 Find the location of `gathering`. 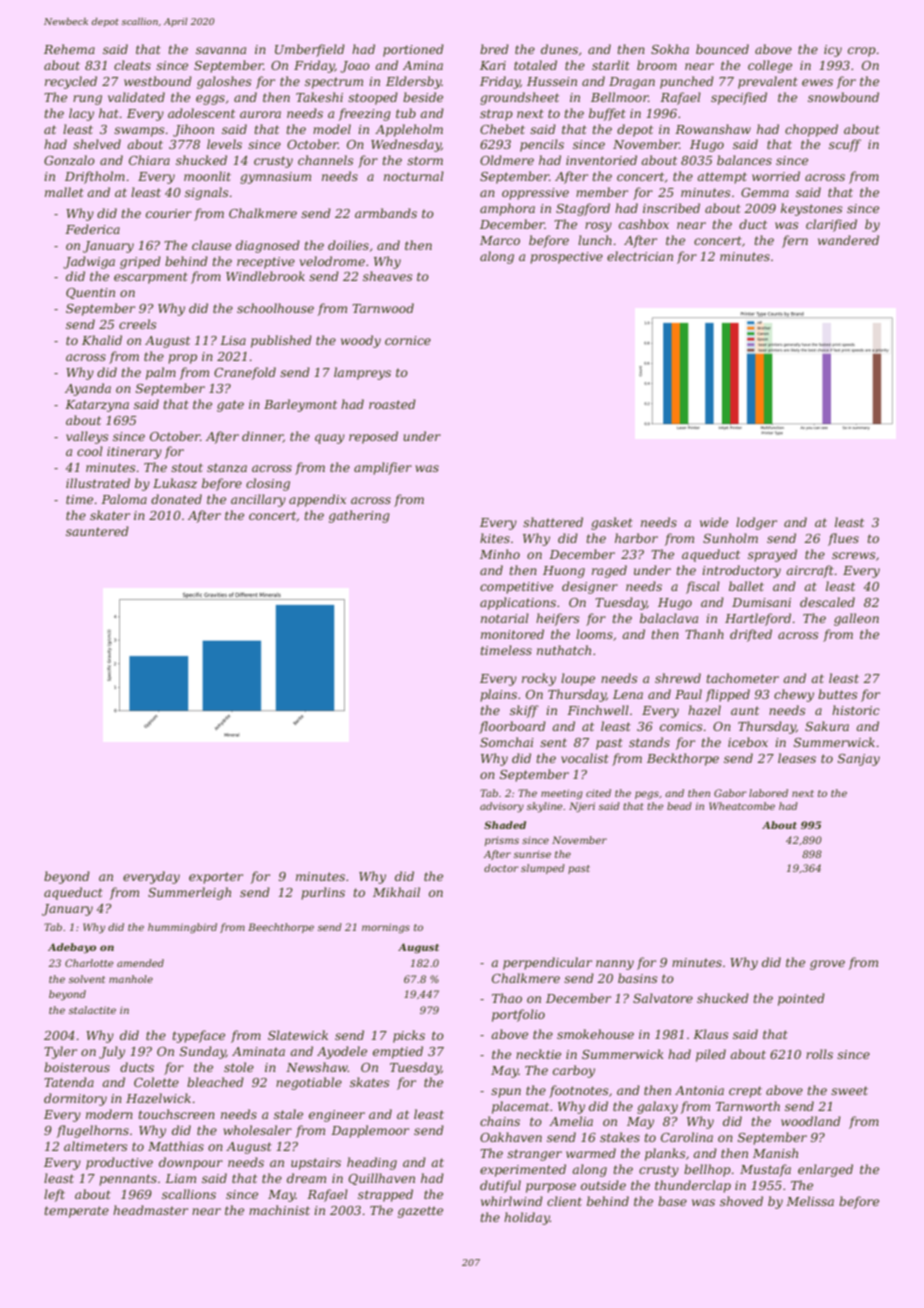

gathering is located at coordinates (359, 516).
